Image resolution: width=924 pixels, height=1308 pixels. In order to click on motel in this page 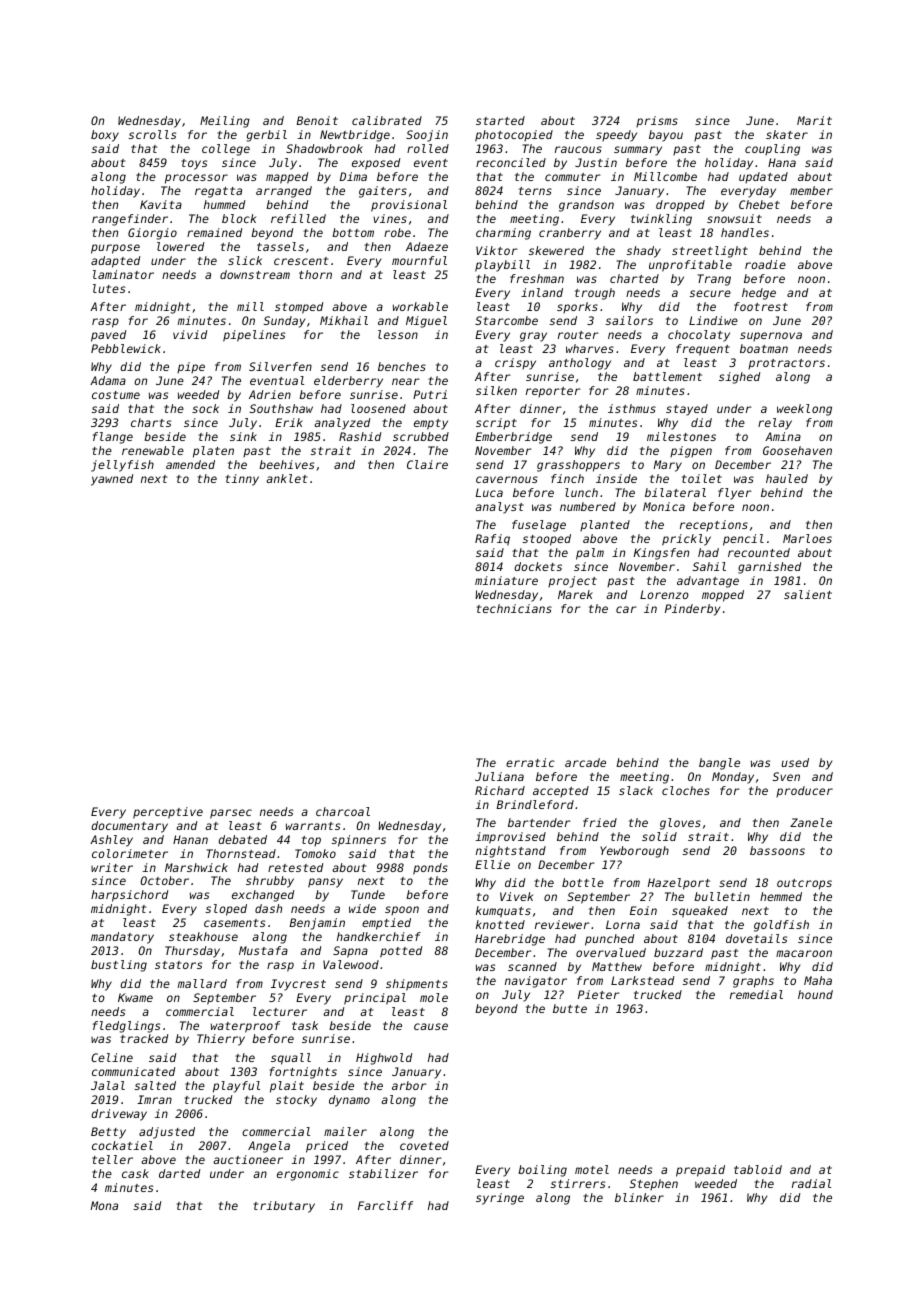, I will do `click(592, 1169)`.
